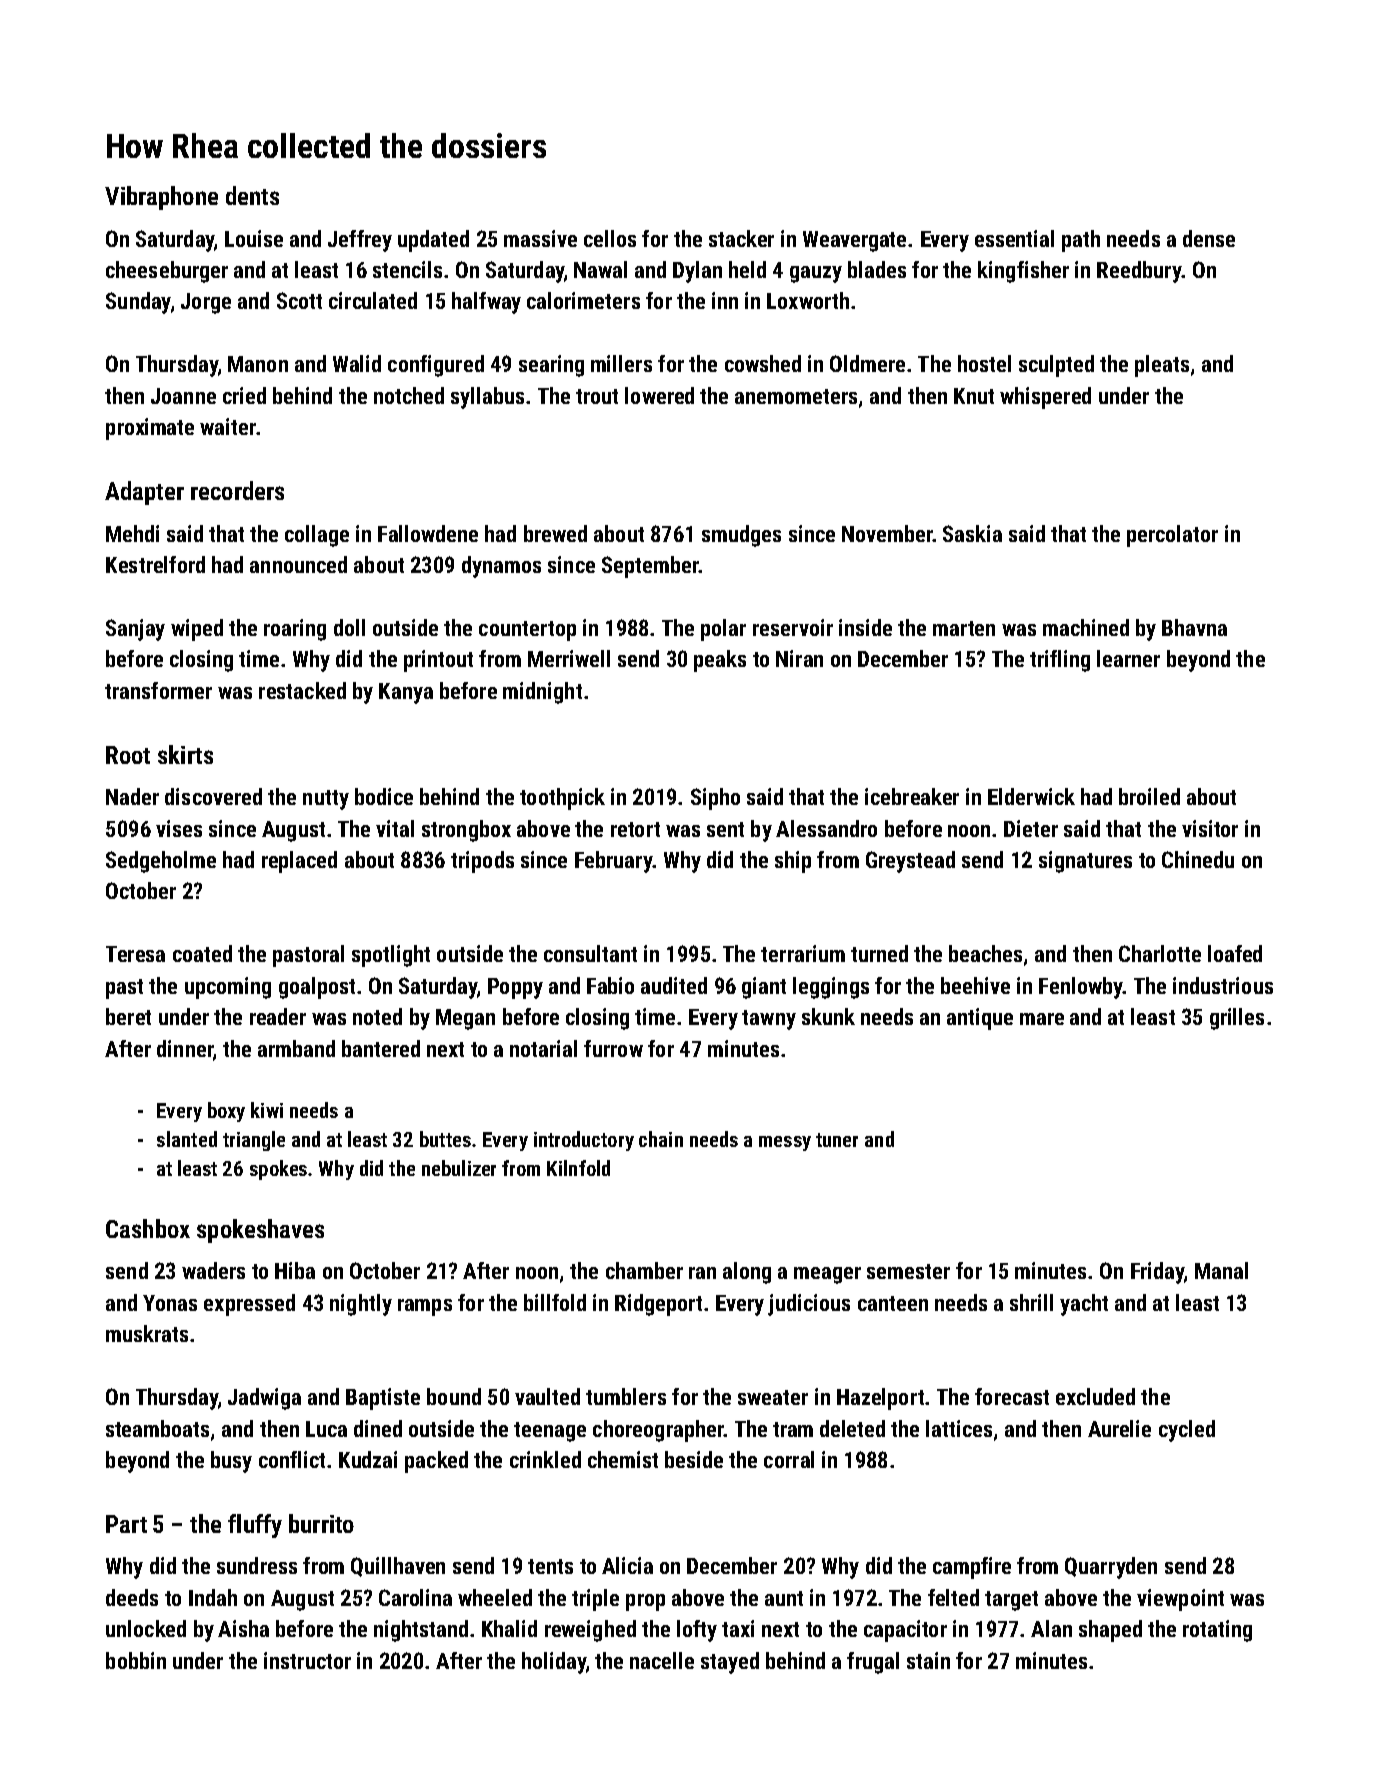 The height and width of the image is (1791, 1384). What do you see at coordinates (302, 690) in the image?
I see `restacked` at bounding box center [302, 690].
